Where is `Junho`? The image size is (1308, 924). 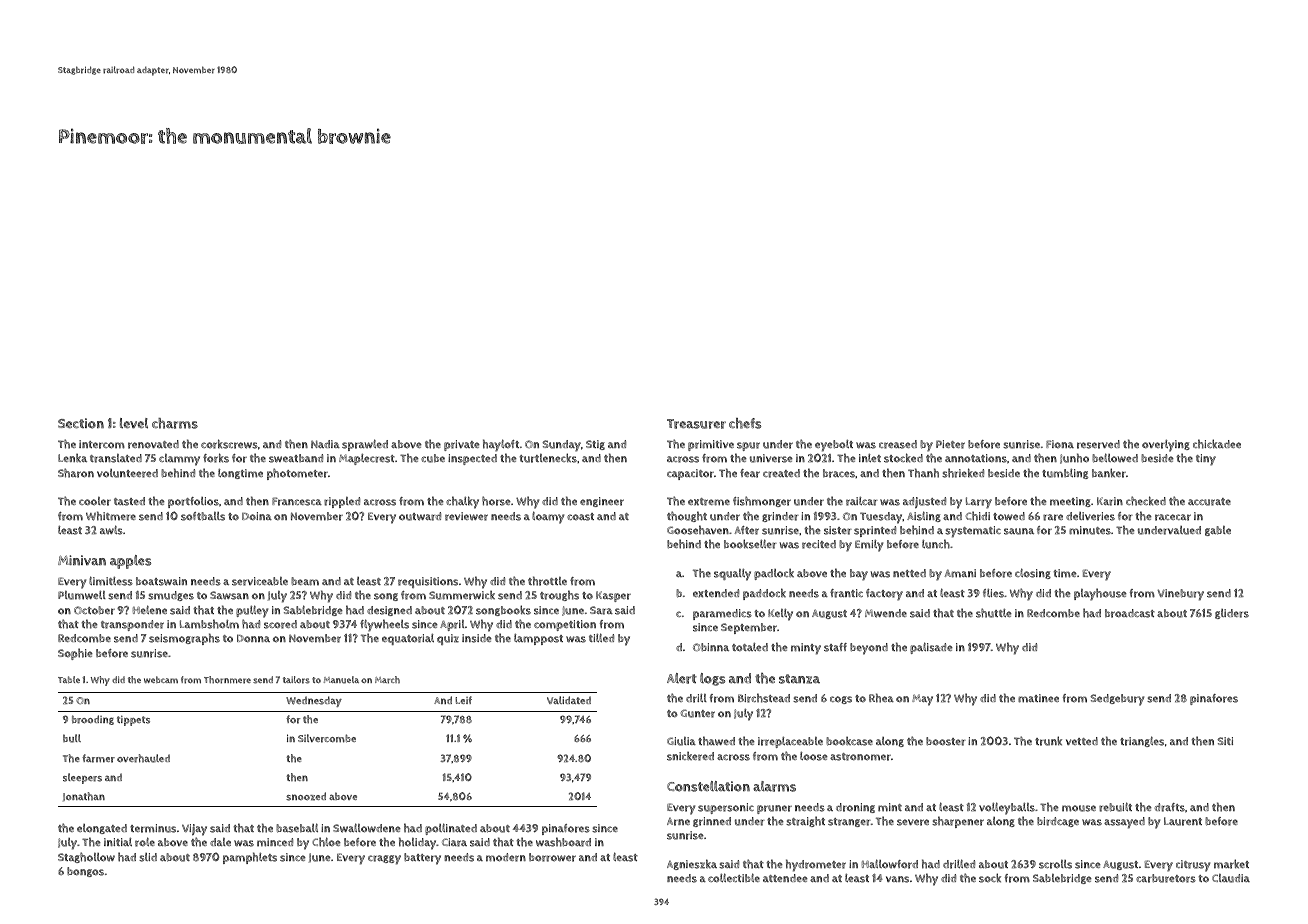
Junho is located at coordinates (1074, 458).
